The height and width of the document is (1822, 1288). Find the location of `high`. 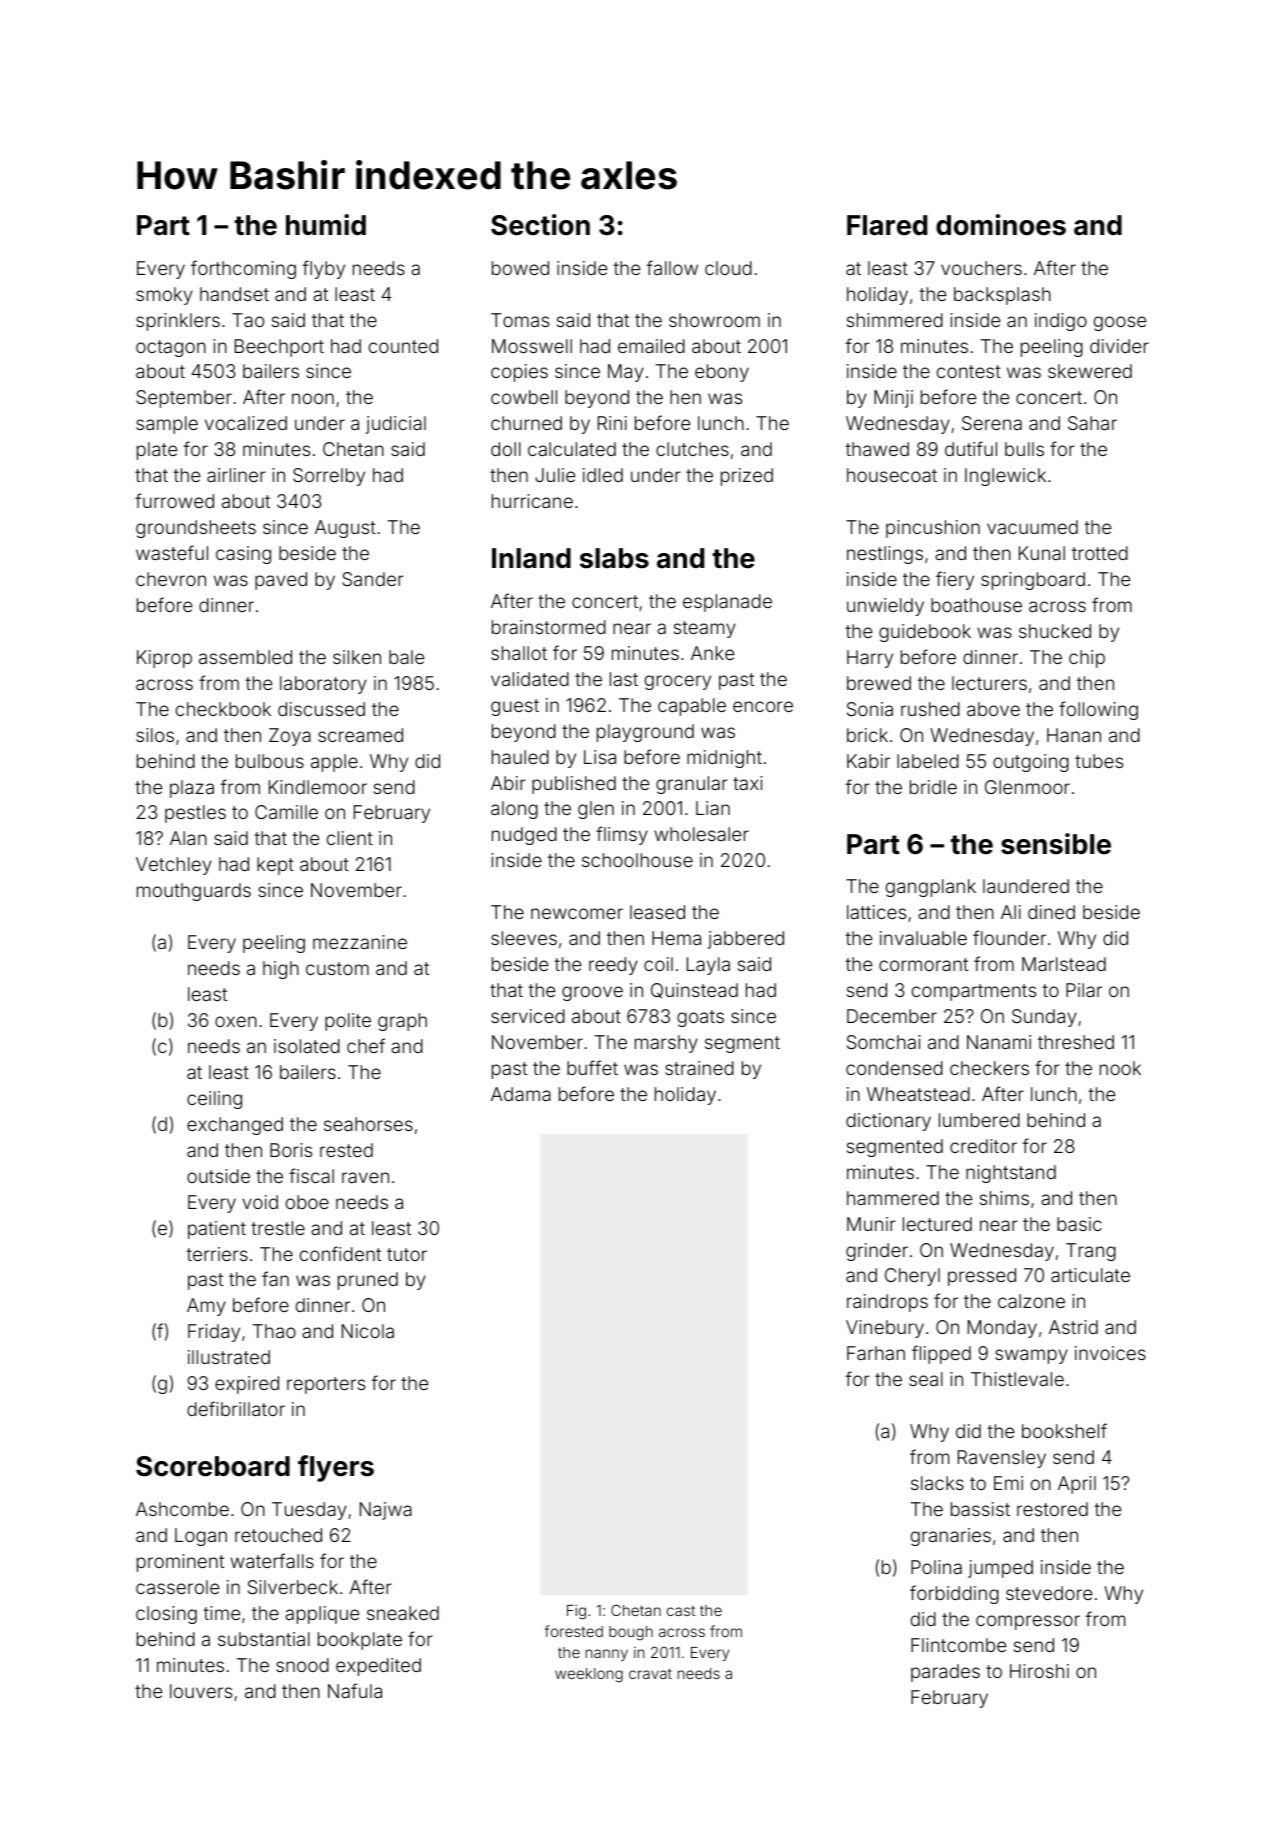

high is located at coordinates (281, 970).
